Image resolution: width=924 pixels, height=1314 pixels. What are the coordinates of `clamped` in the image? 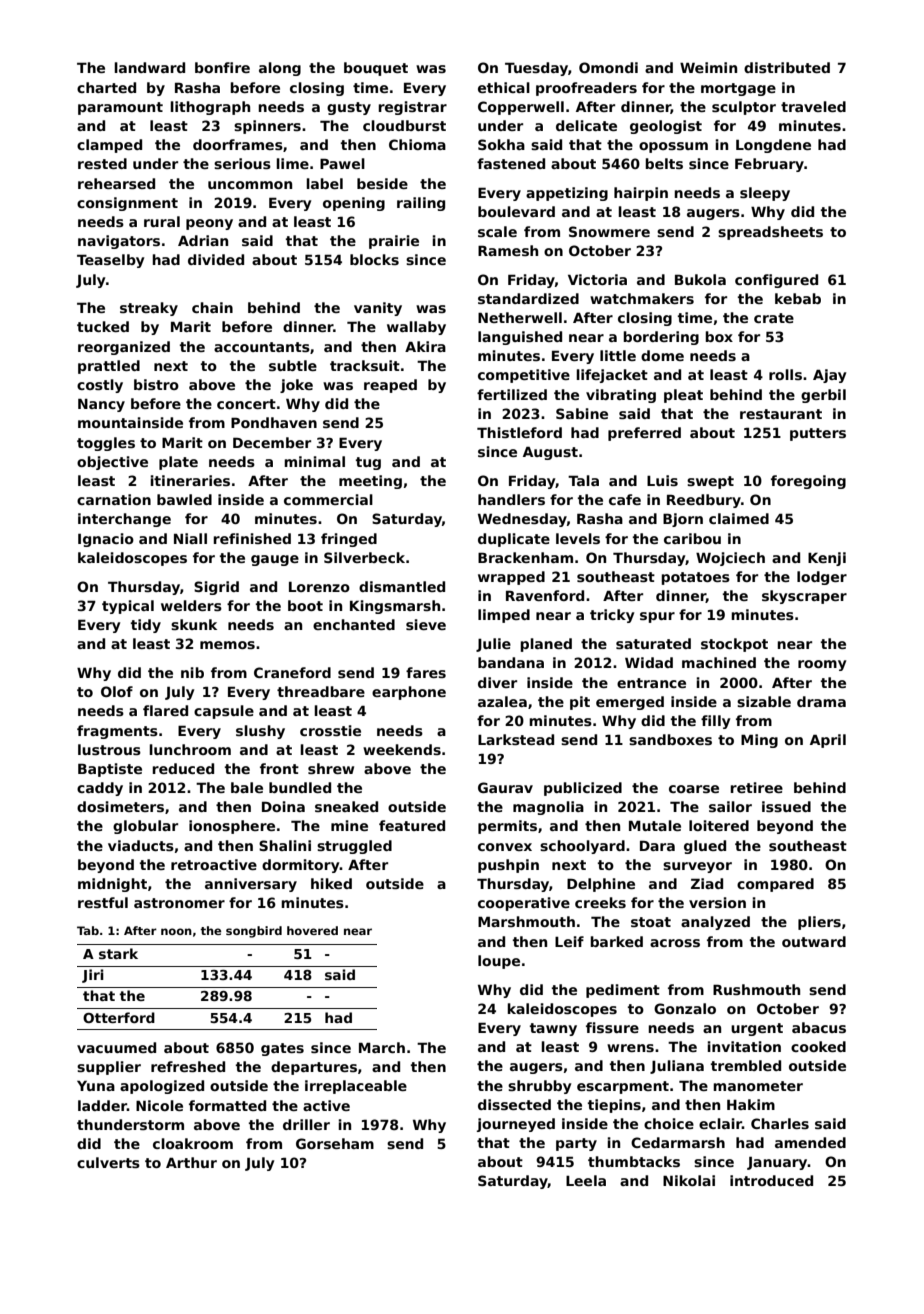 It's located at (109, 146).
